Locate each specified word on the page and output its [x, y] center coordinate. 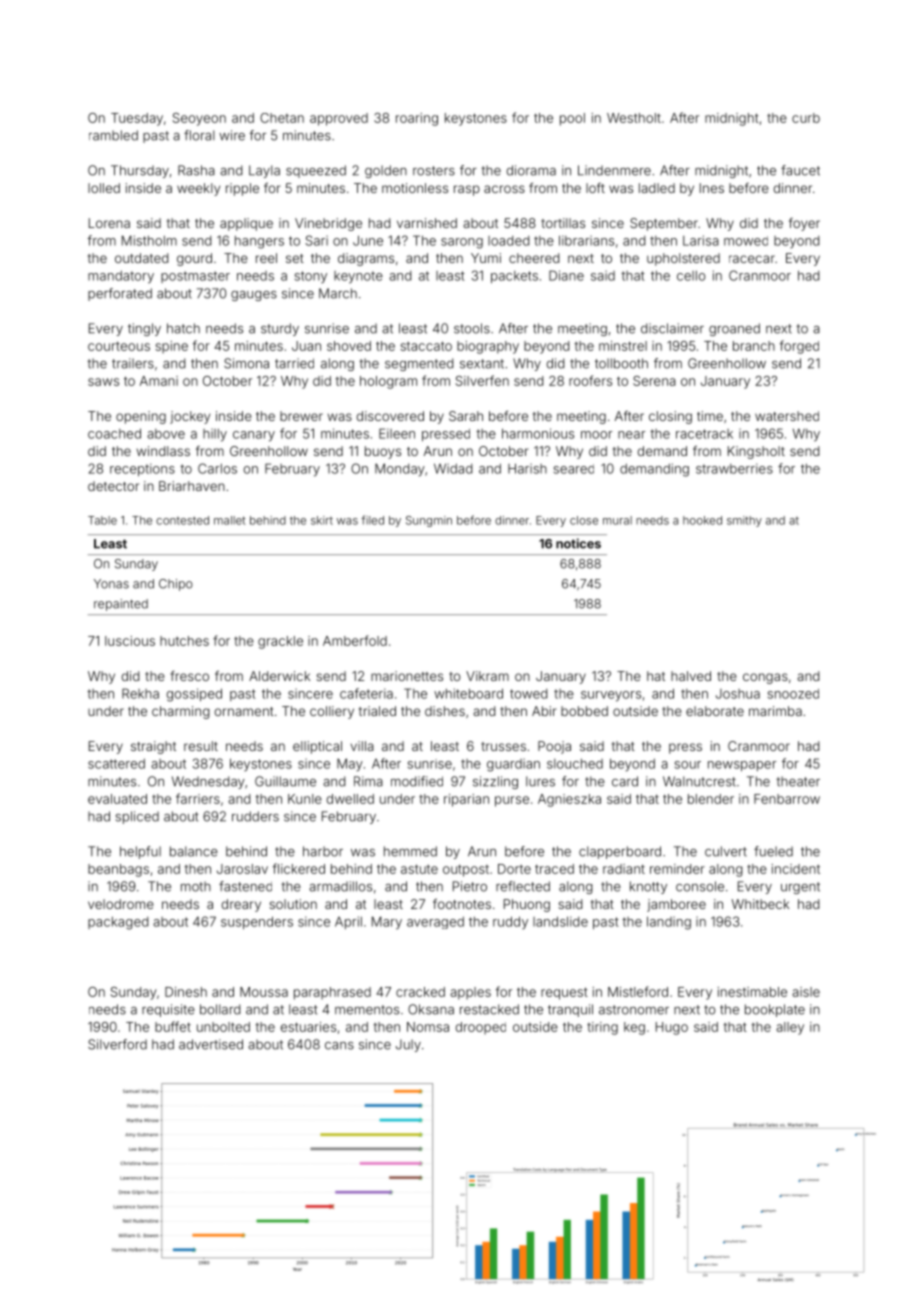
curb [806, 118]
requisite [168, 1010]
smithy [744, 521]
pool [572, 119]
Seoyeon [199, 119]
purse [512, 801]
